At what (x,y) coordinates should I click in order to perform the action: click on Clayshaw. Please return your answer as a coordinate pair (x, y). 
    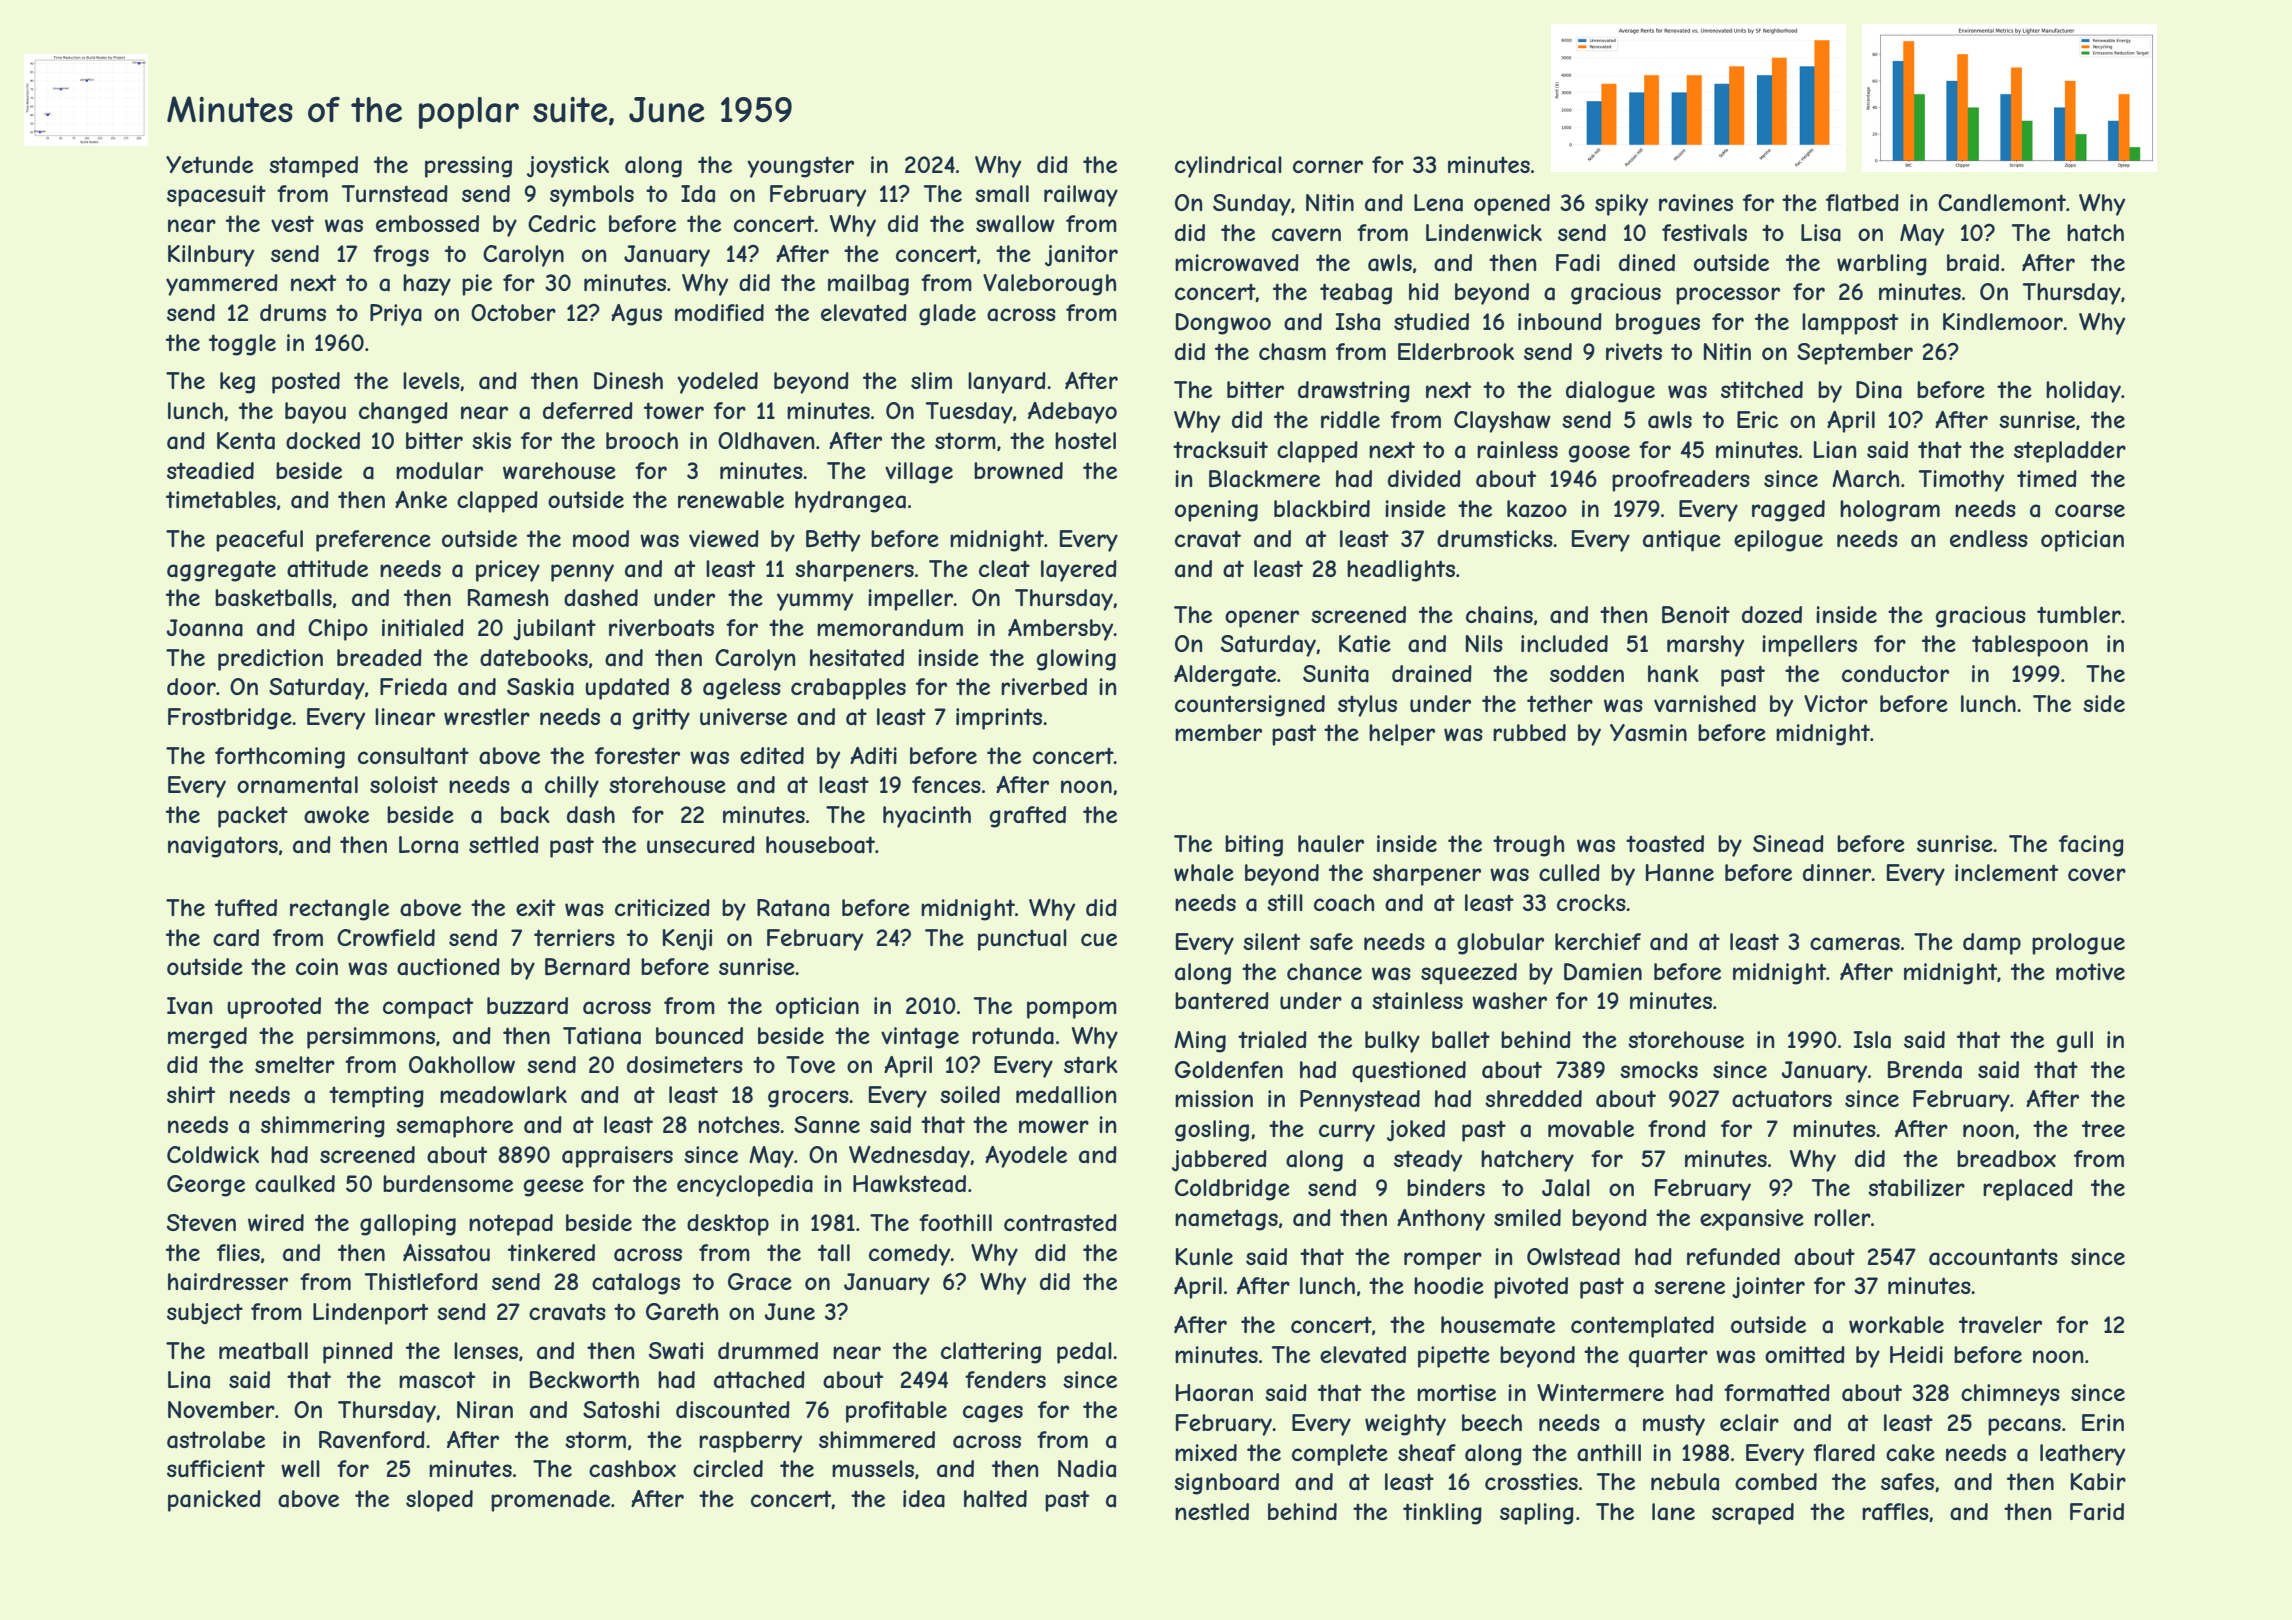
    Looking at the image, I should click on (1502, 422).
